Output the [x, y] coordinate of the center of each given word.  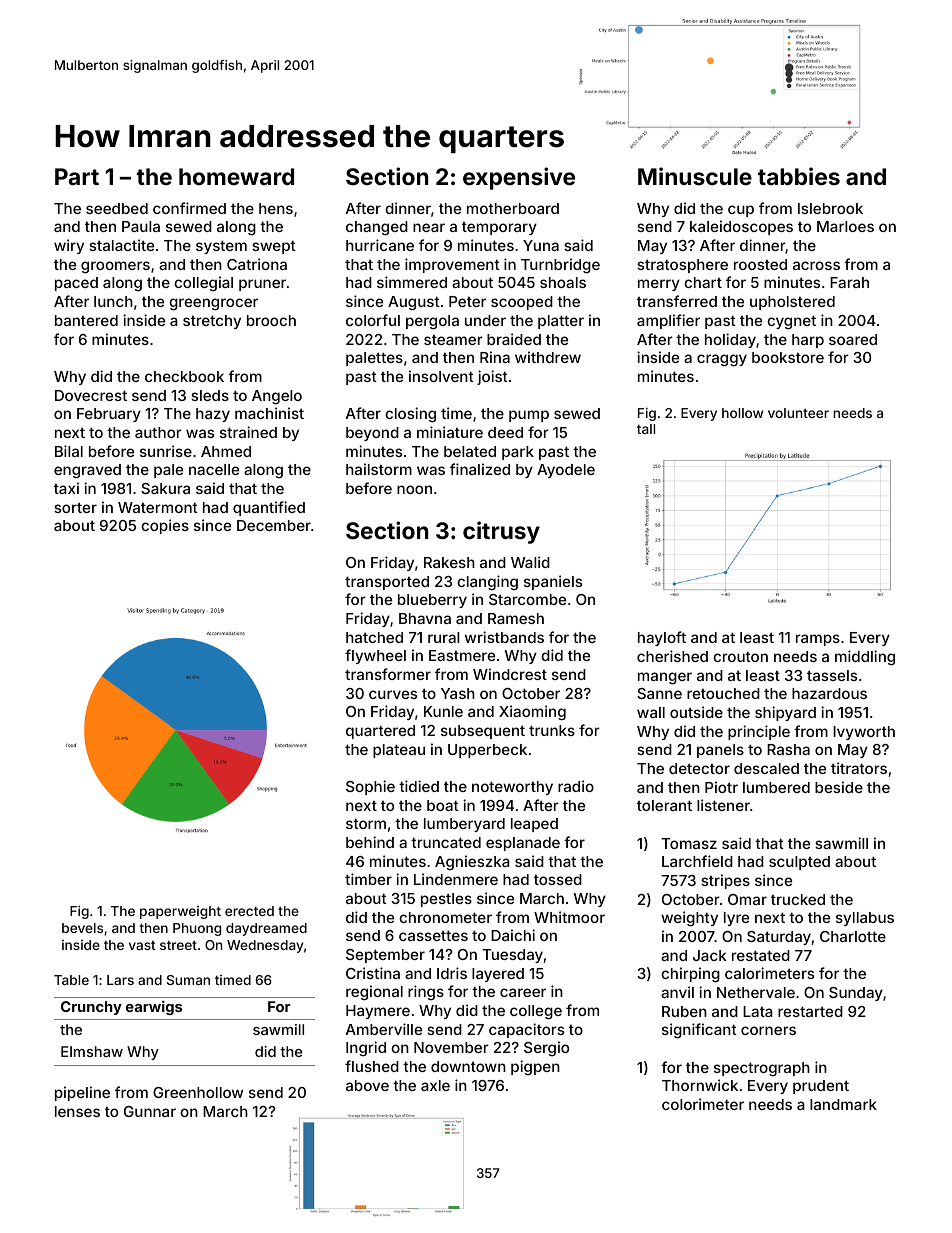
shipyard [785, 713]
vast [142, 945]
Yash [458, 693]
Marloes [845, 226]
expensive [519, 178]
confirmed [189, 208]
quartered [380, 732]
